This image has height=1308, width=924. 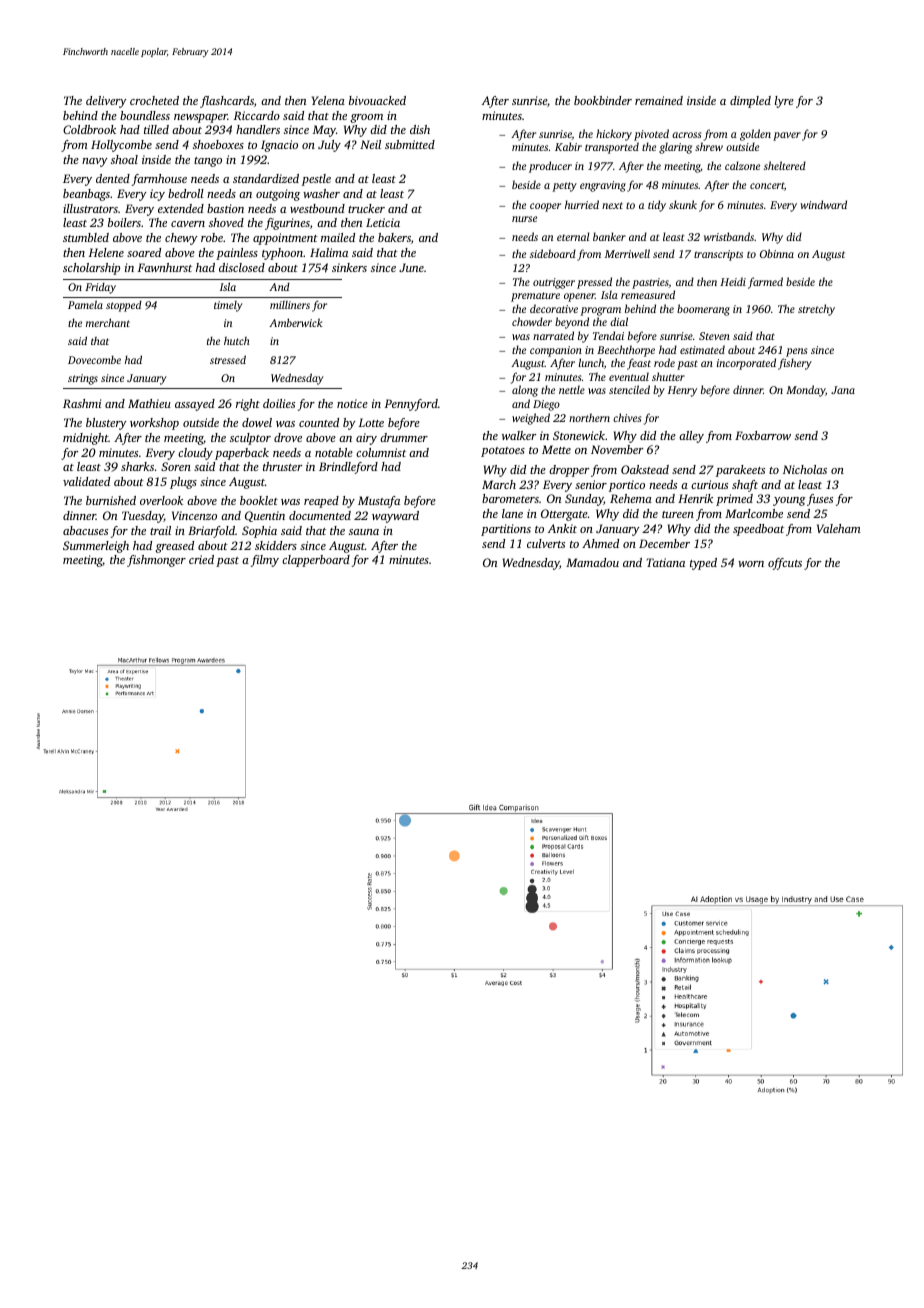 What do you see at coordinates (702, 349) in the image?
I see `estimated` at bounding box center [702, 349].
